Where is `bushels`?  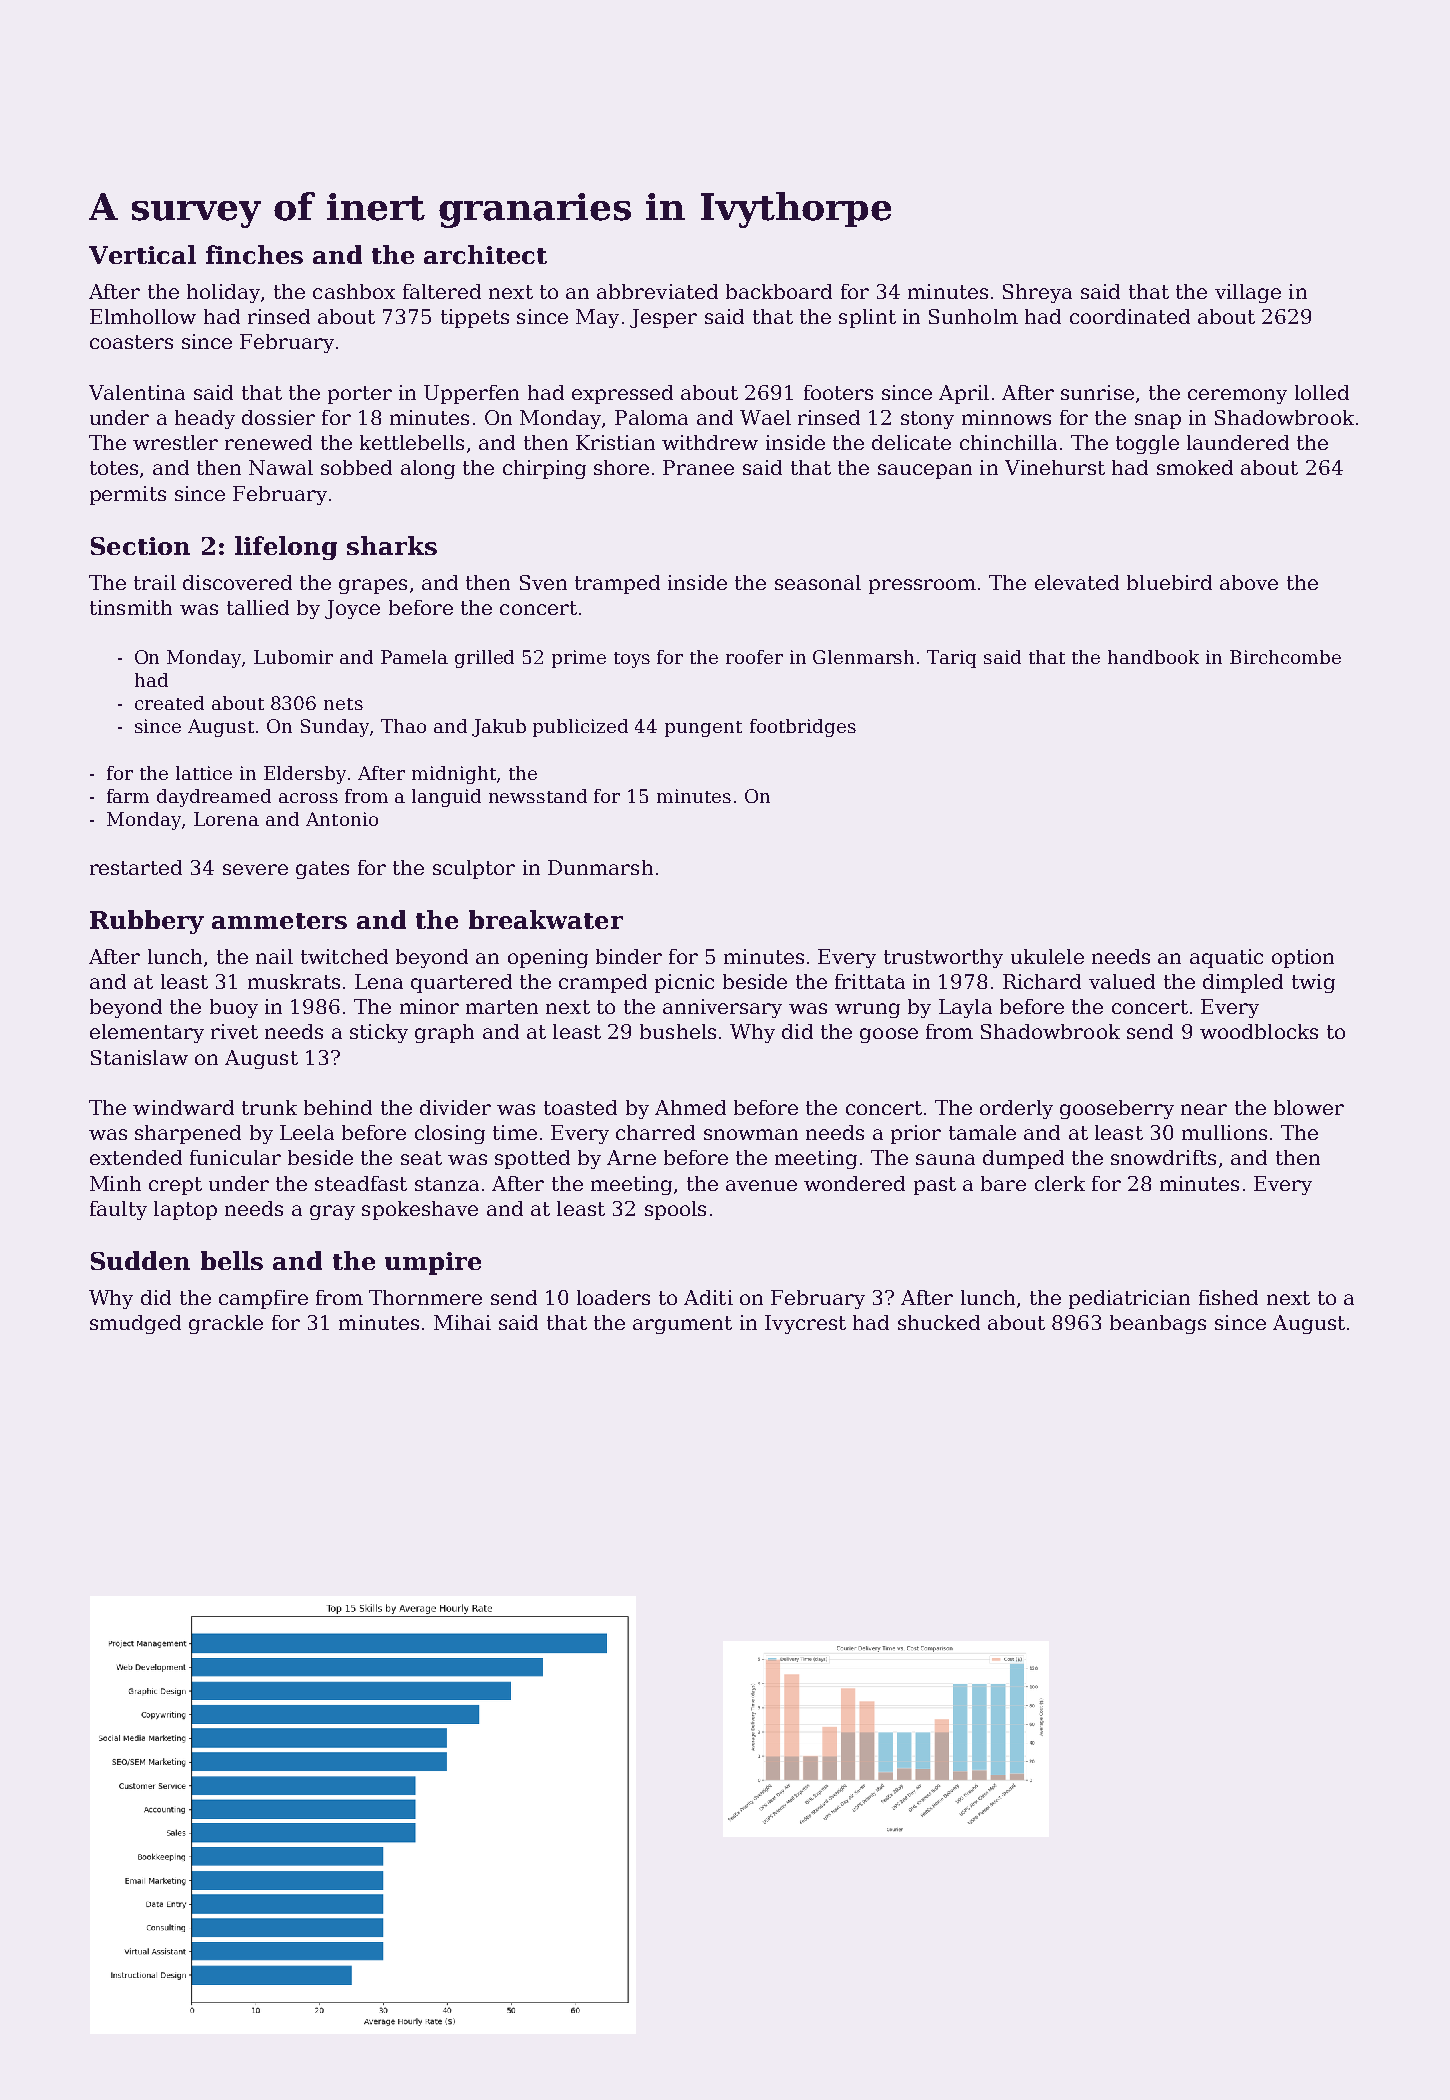 bushels is located at coordinates (678, 1031).
